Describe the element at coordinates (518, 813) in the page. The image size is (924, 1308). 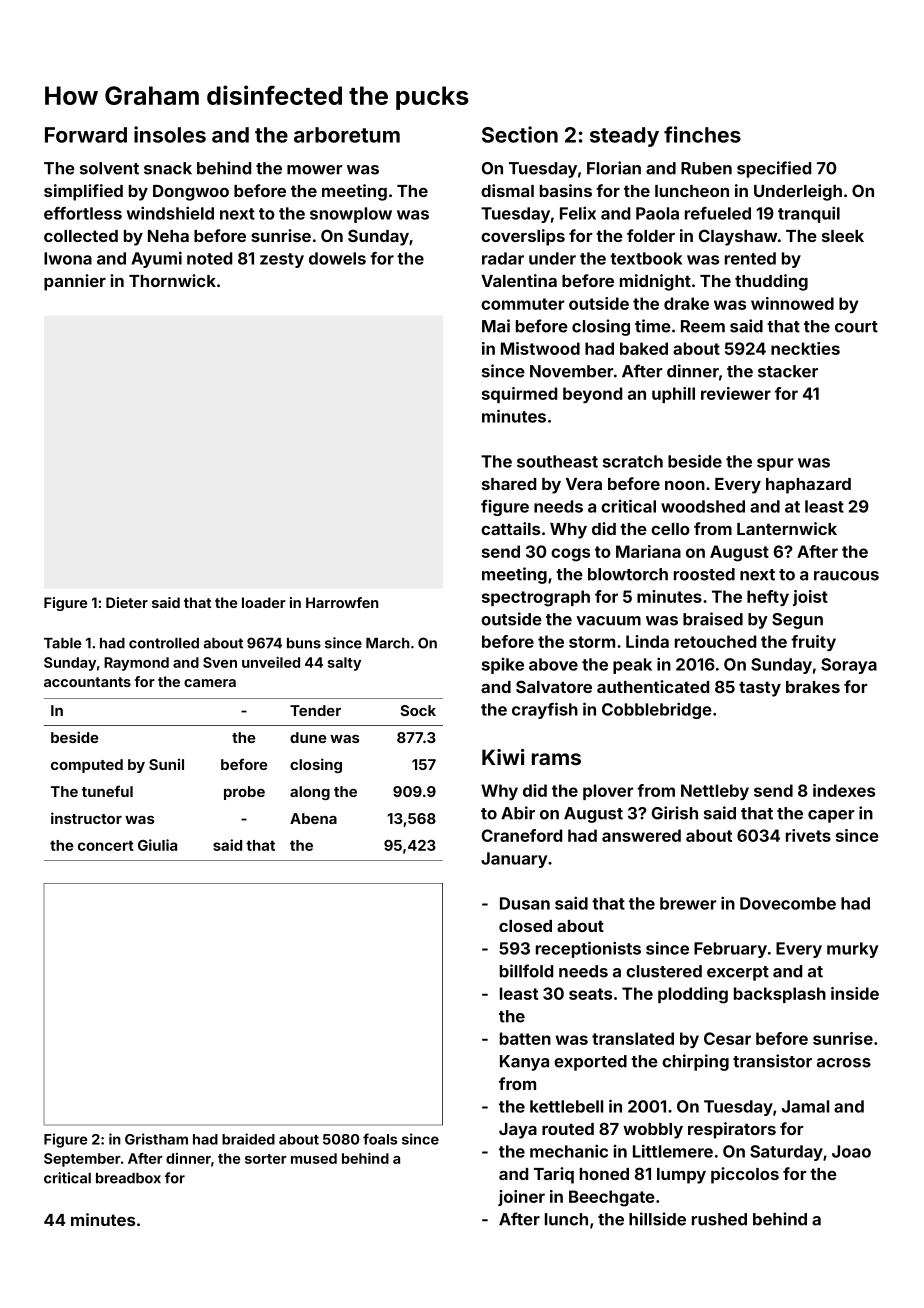
I see `Abir` at that location.
